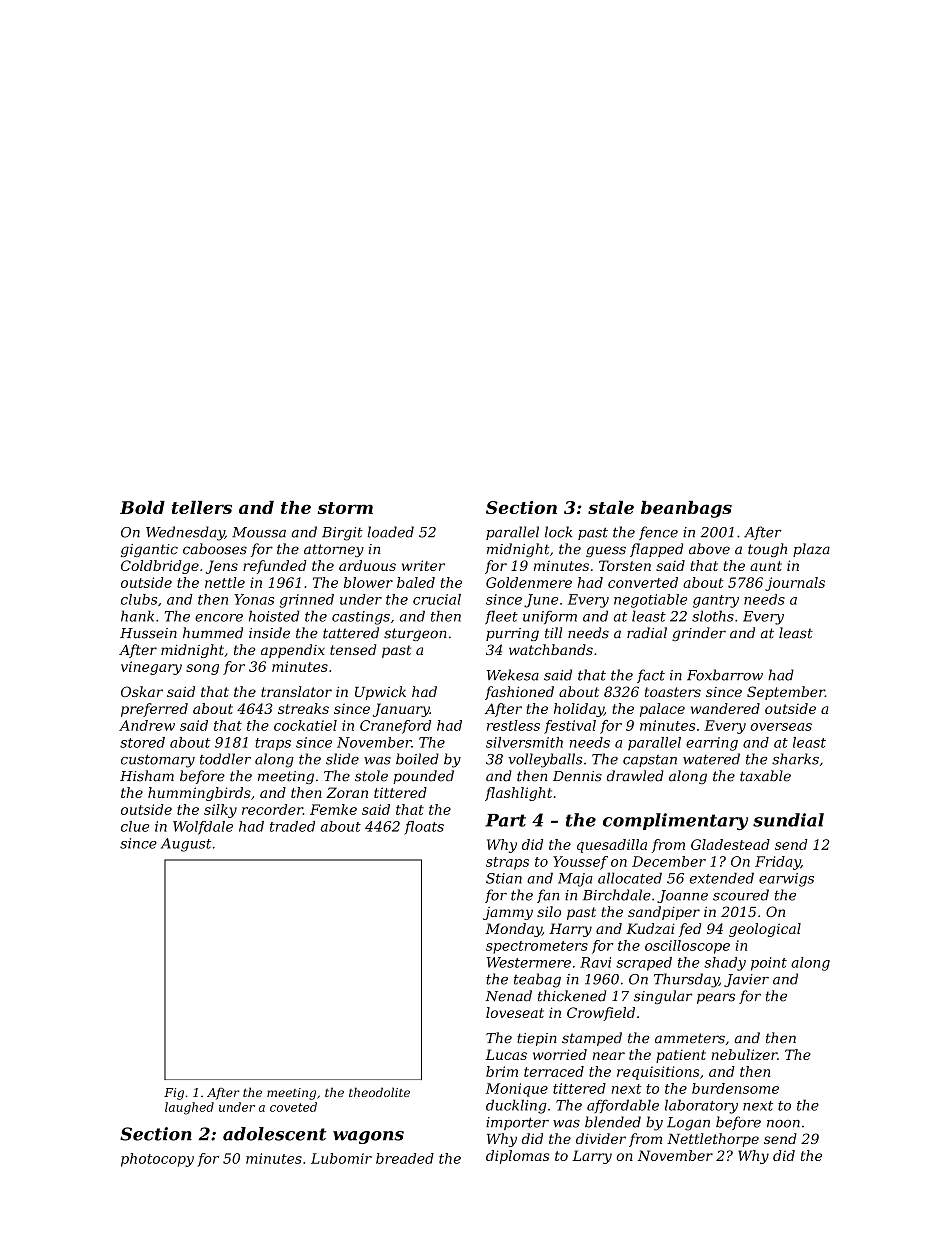  Describe the element at coordinates (189, 1108) in the page. I see `laughed` at that location.
